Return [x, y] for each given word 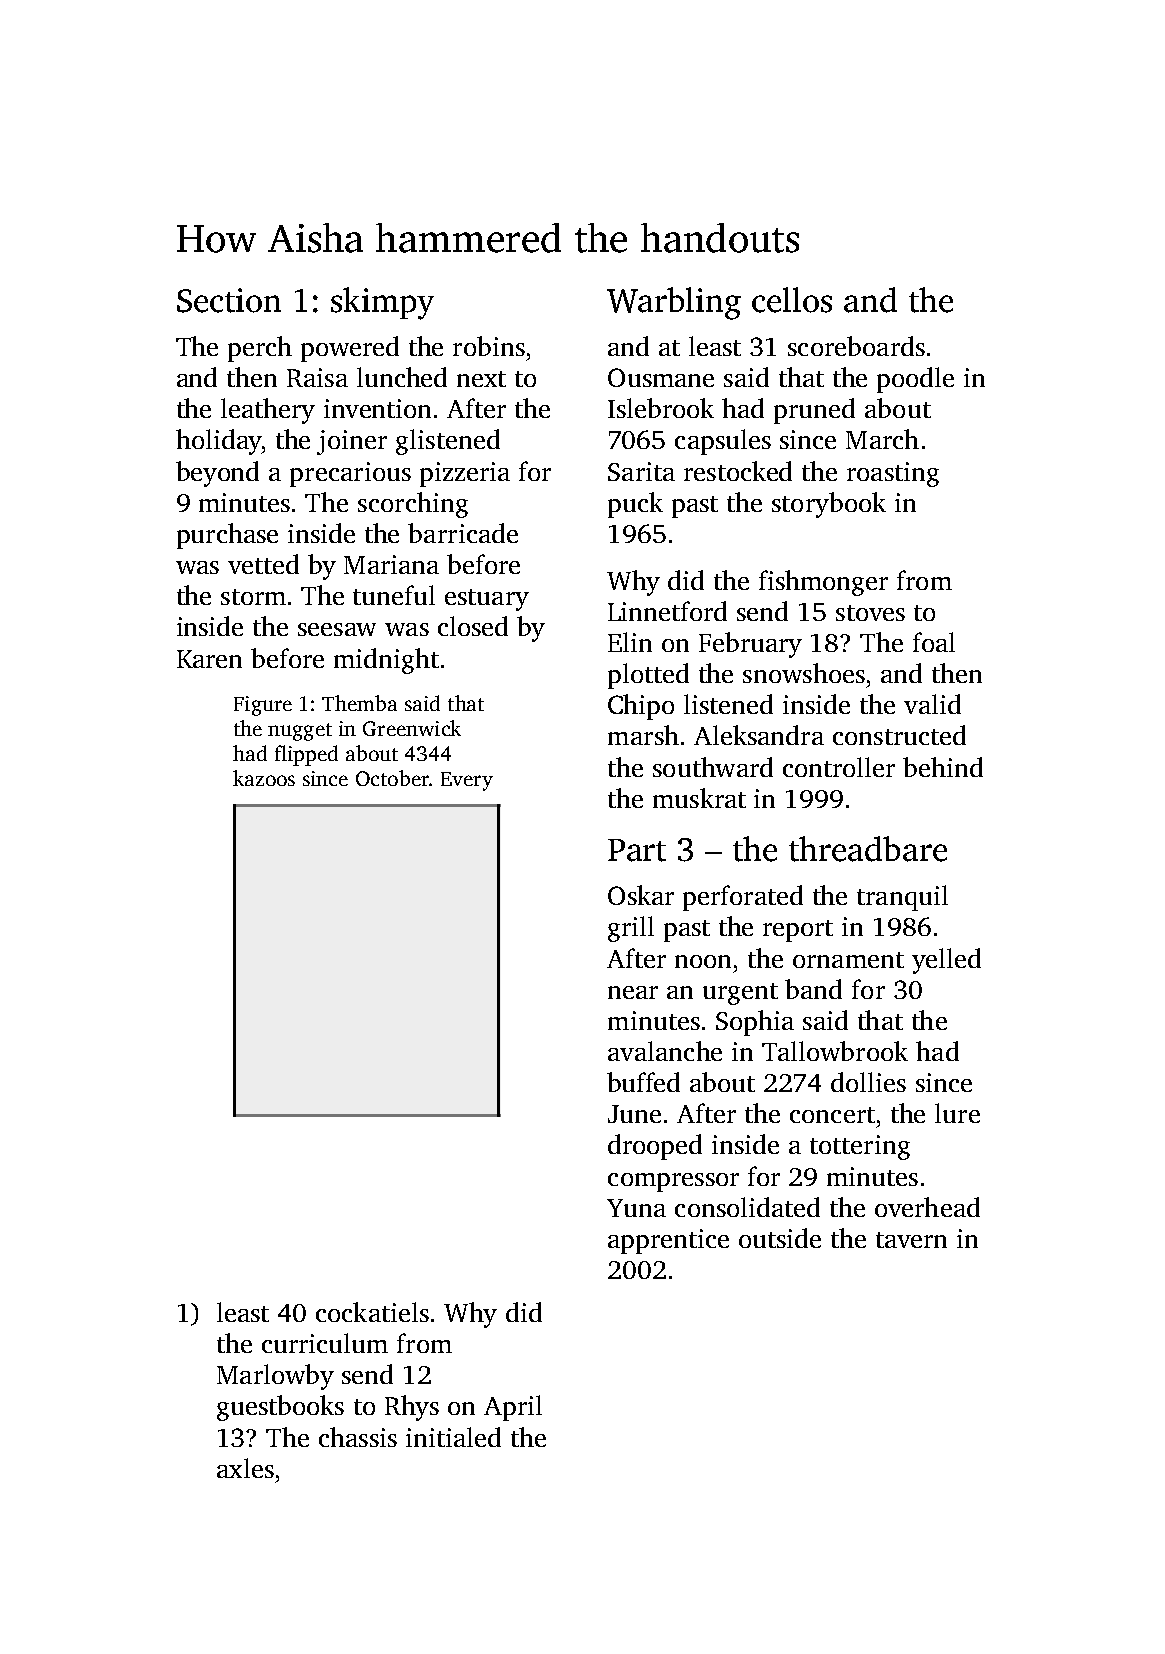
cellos [792, 300]
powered [350, 349]
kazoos [264, 778]
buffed [643, 1082]
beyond [217, 474]
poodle [915, 380]
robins [489, 346]
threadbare [868, 849]
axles [245, 1468]
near [633, 992]
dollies [868, 1082]
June [634, 1114]
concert [832, 1115]
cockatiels [372, 1312]
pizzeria [465, 474]
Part [637, 850]
